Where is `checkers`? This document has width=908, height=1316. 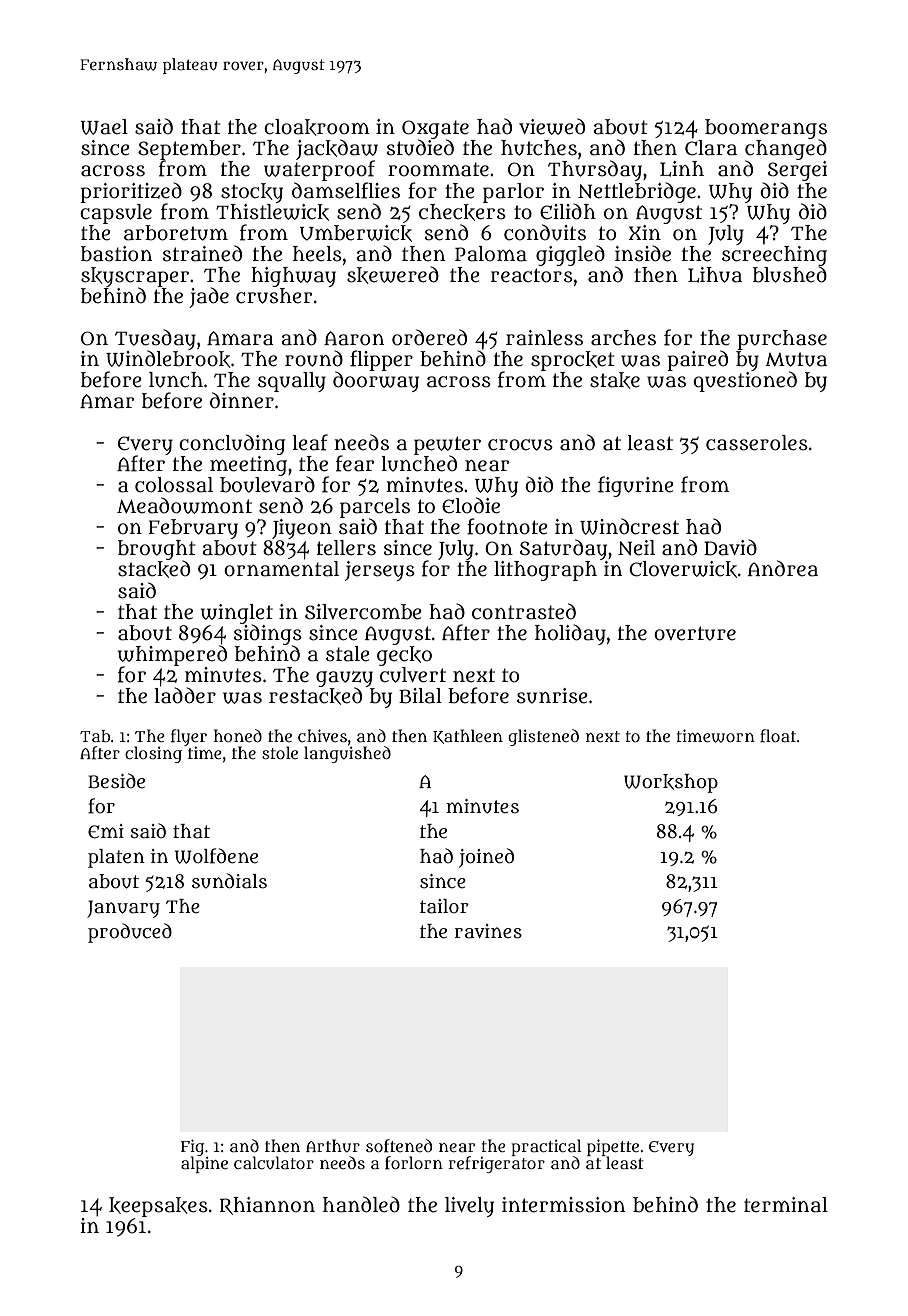 checkers is located at coordinates (462, 212).
